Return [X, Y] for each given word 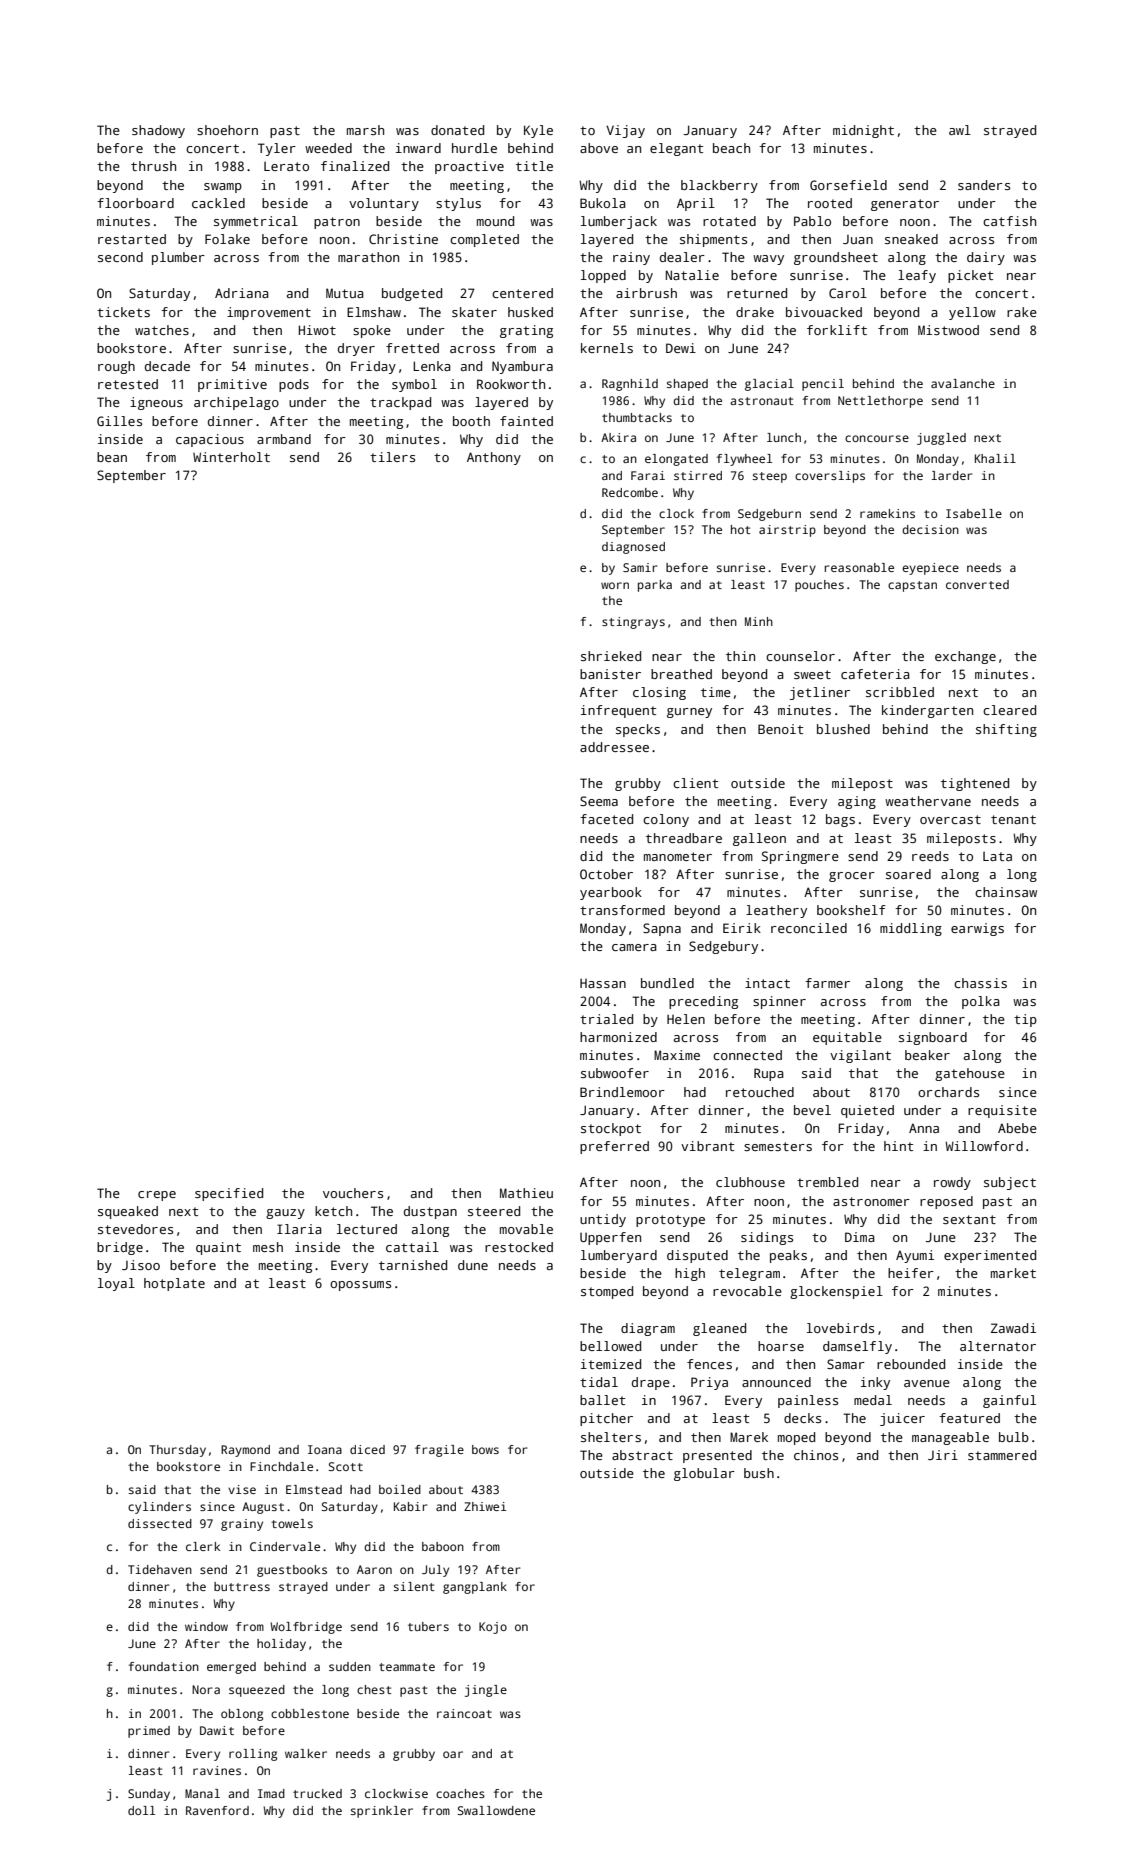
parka [655, 586]
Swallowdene [496, 1810]
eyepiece [930, 569]
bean [112, 457]
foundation [164, 1666]
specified [229, 1194]
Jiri [943, 1455]
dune [473, 1265]
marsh [365, 130]
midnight [863, 131]
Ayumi [915, 1256]
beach [731, 148]
